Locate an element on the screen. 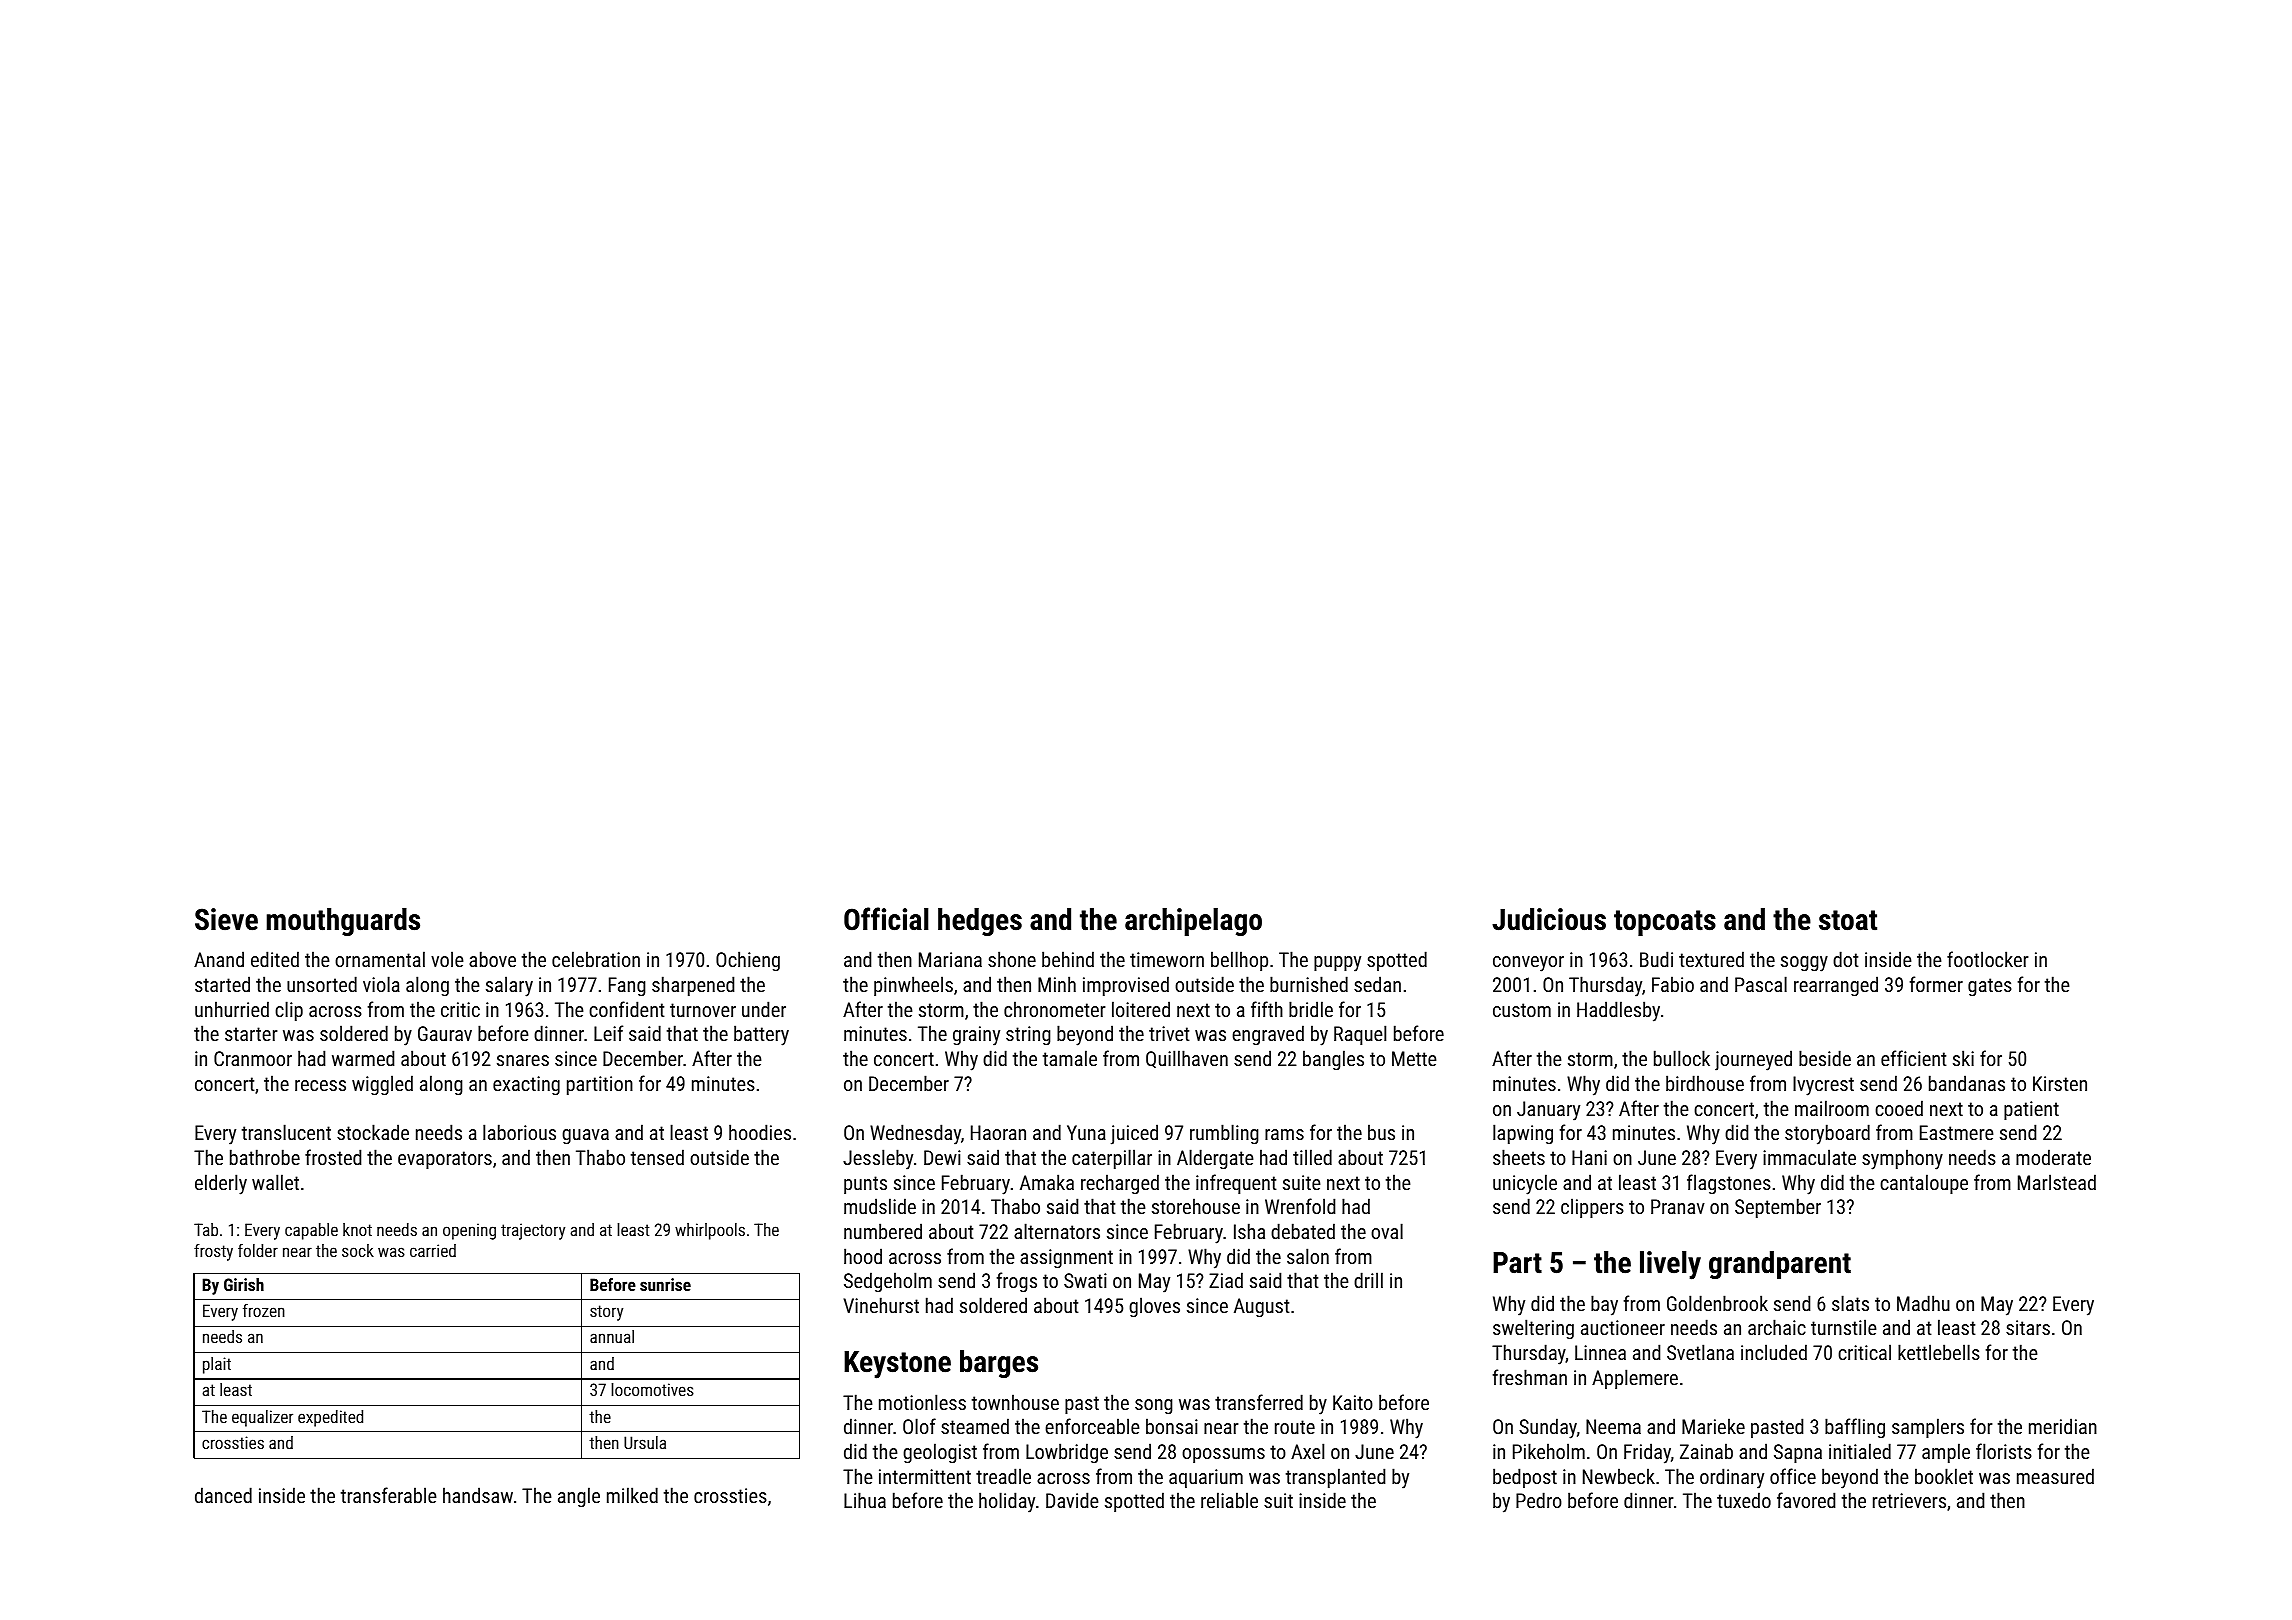 This screenshot has height=1620, width=2292. snares is located at coordinates (523, 1060).
